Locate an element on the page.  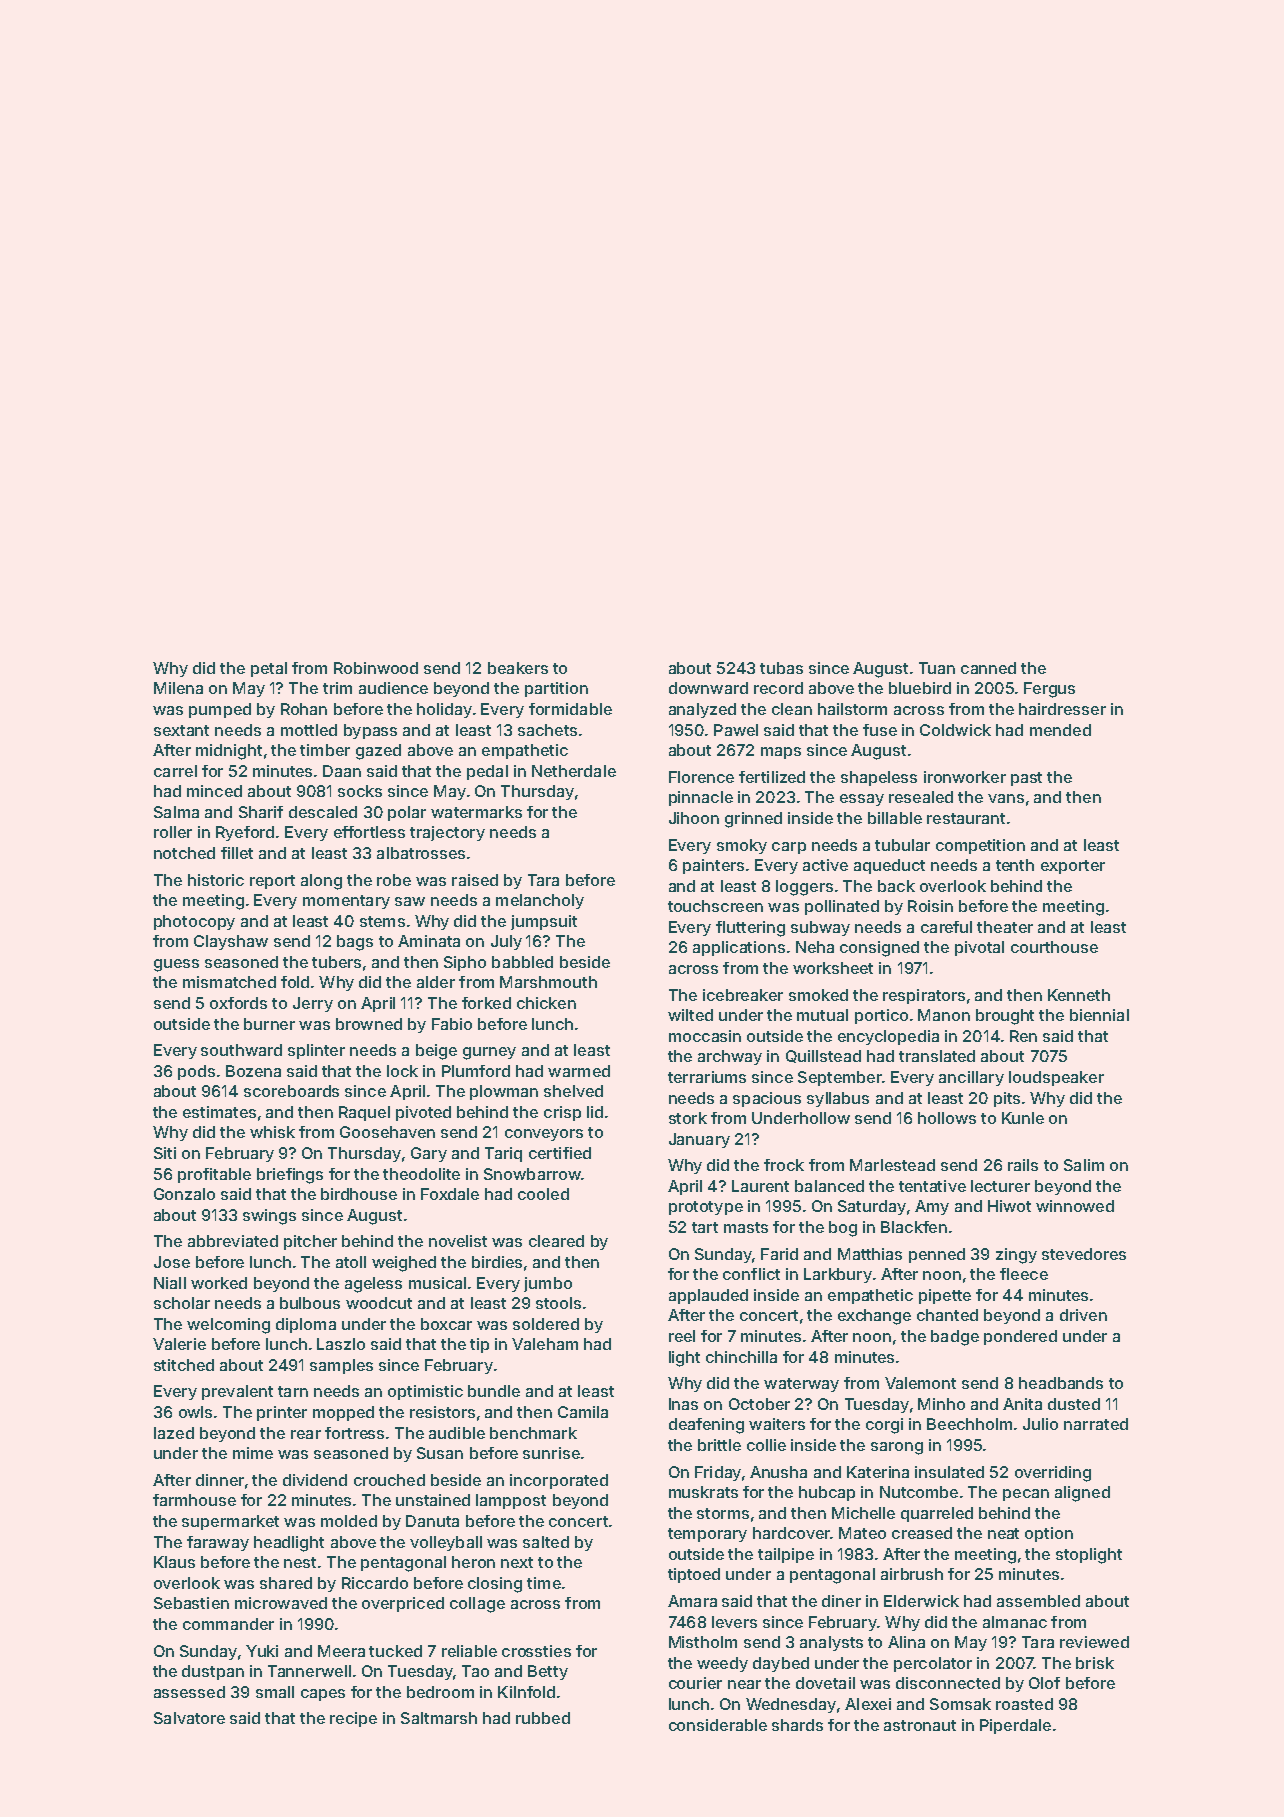
Elderwick is located at coordinates (921, 1601).
